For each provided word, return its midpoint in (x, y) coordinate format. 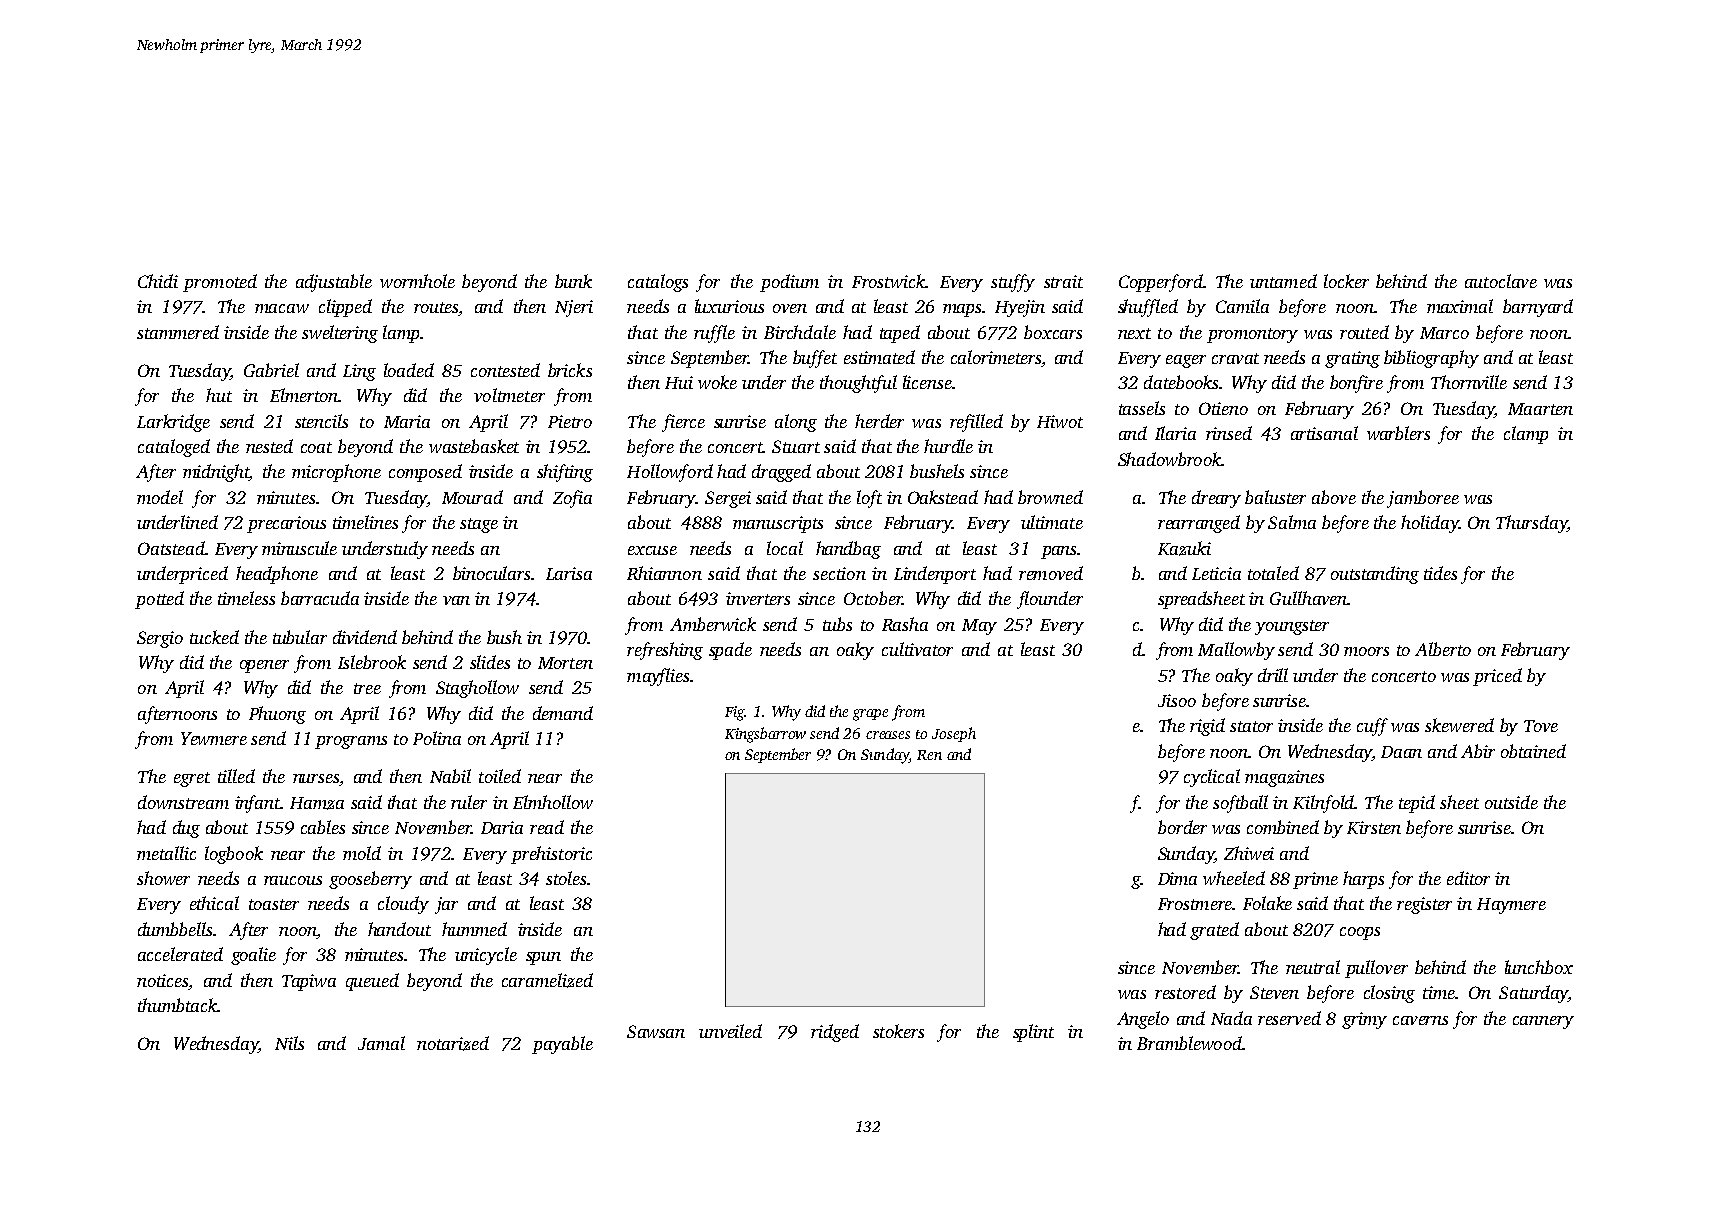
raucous (293, 880)
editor (1468, 878)
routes (436, 309)
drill (1273, 675)
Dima (1177, 878)
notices (162, 980)
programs (351, 742)
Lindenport (935, 575)
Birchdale (800, 332)
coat (316, 447)
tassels (1142, 408)
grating (1352, 359)
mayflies (658, 677)
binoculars (491, 573)
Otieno (1223, 408)
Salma (1292, 522)
